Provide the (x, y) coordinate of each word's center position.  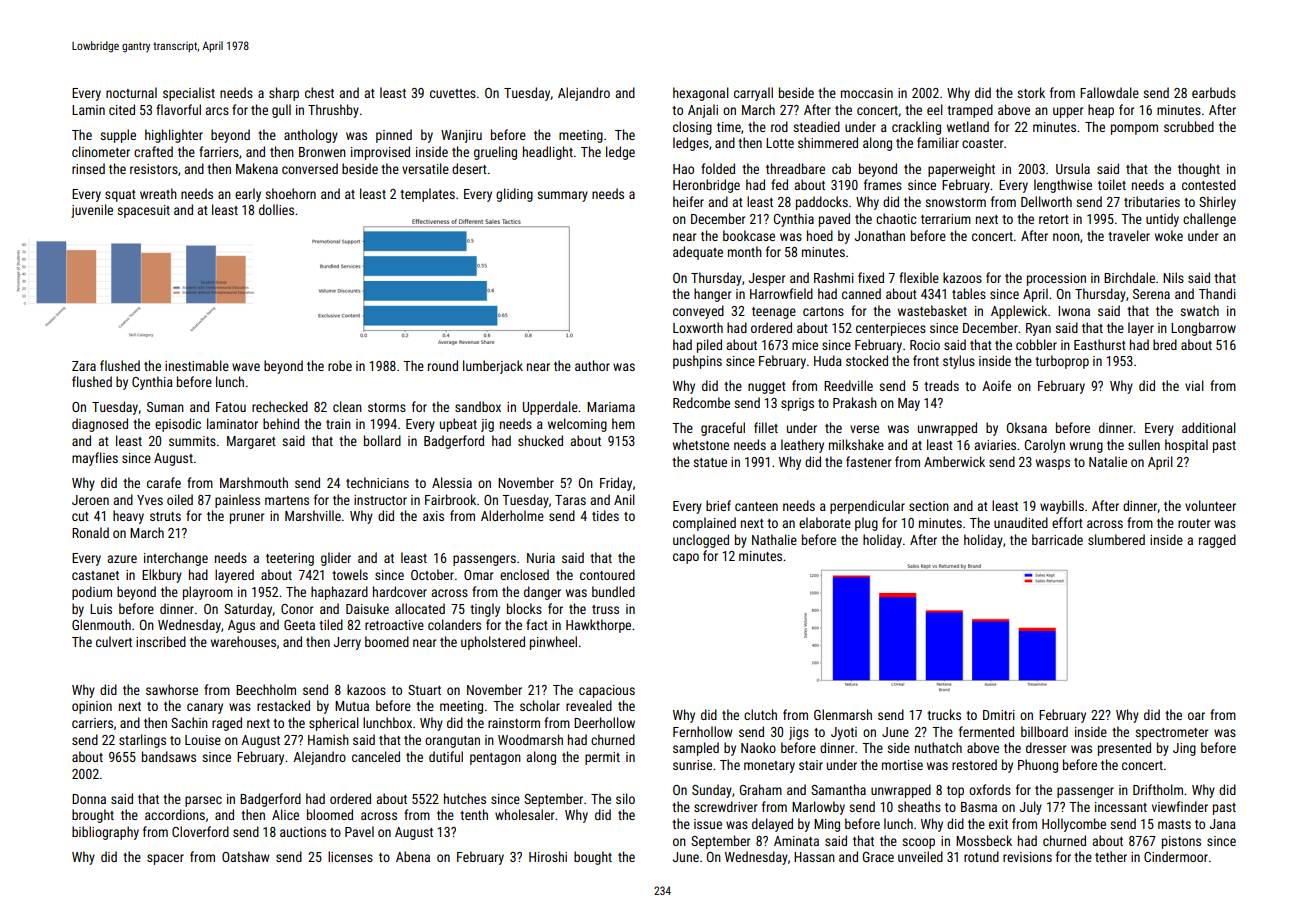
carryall (753, 94)
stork (1031, 92)
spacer (165, 859)
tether (1111, 856)
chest (319, 92)
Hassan (814, 857)
